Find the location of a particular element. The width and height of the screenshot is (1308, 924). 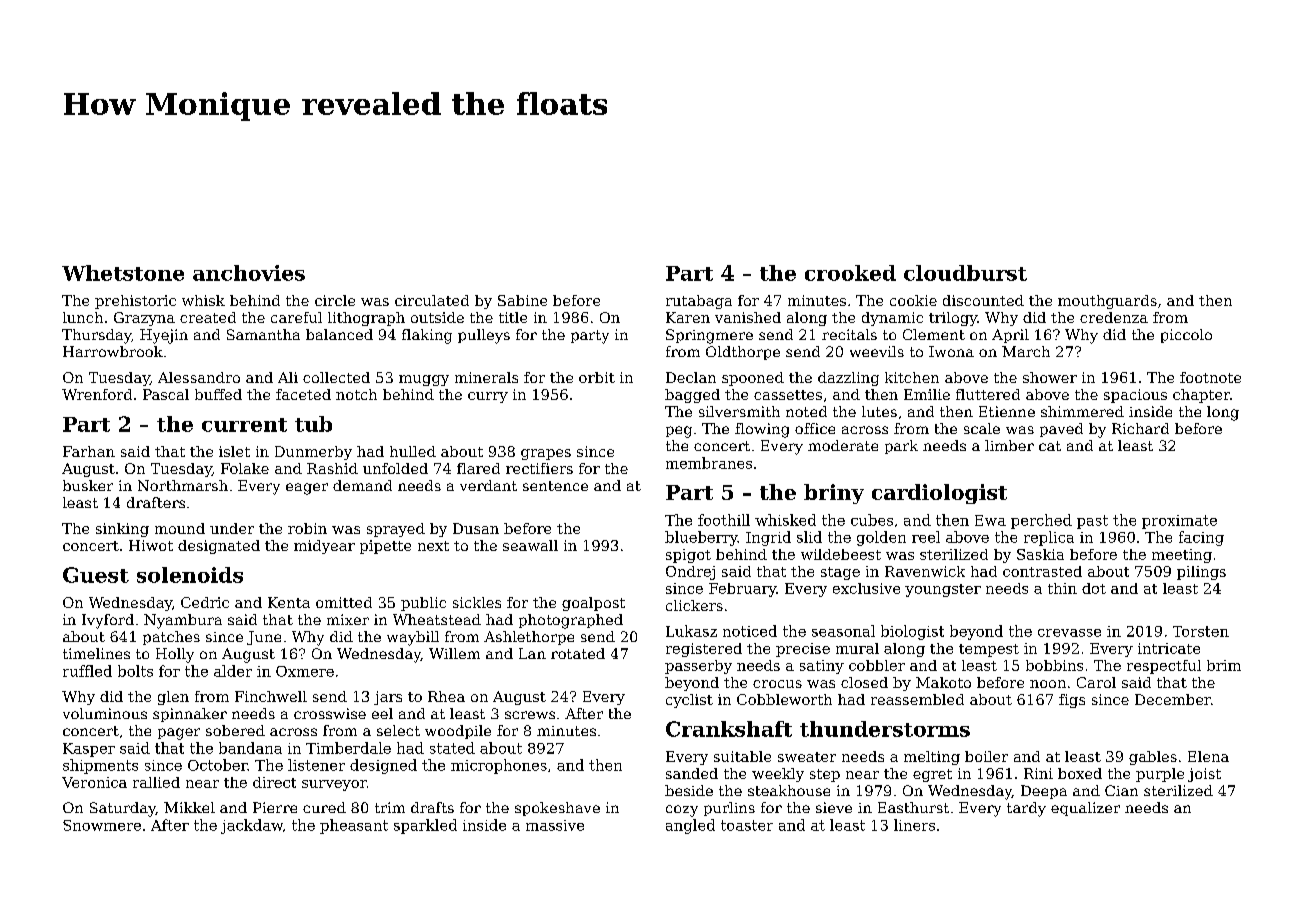

spooned is located at coordinates (753, 379).
